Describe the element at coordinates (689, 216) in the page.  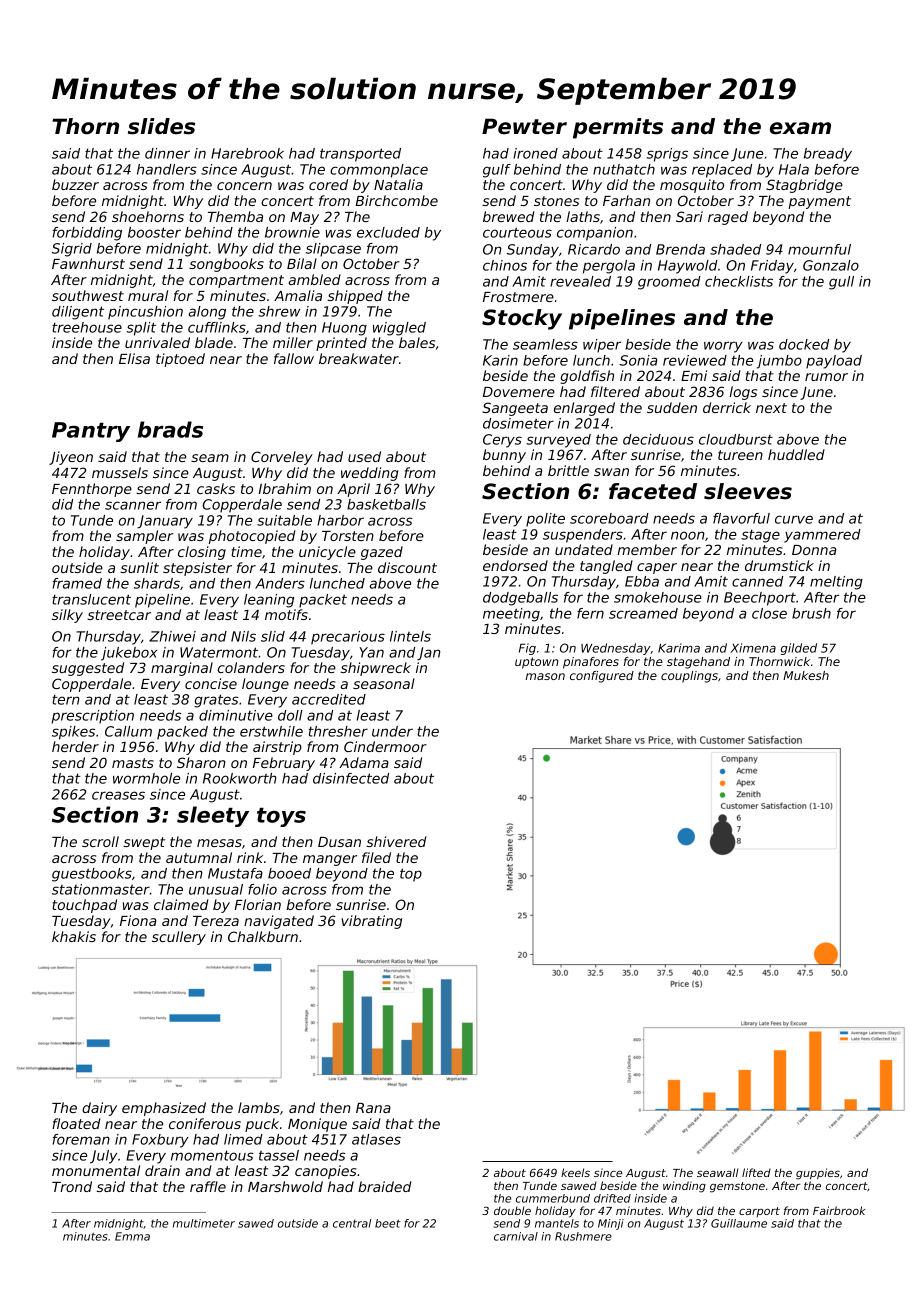
I see `Sari` at that location.
